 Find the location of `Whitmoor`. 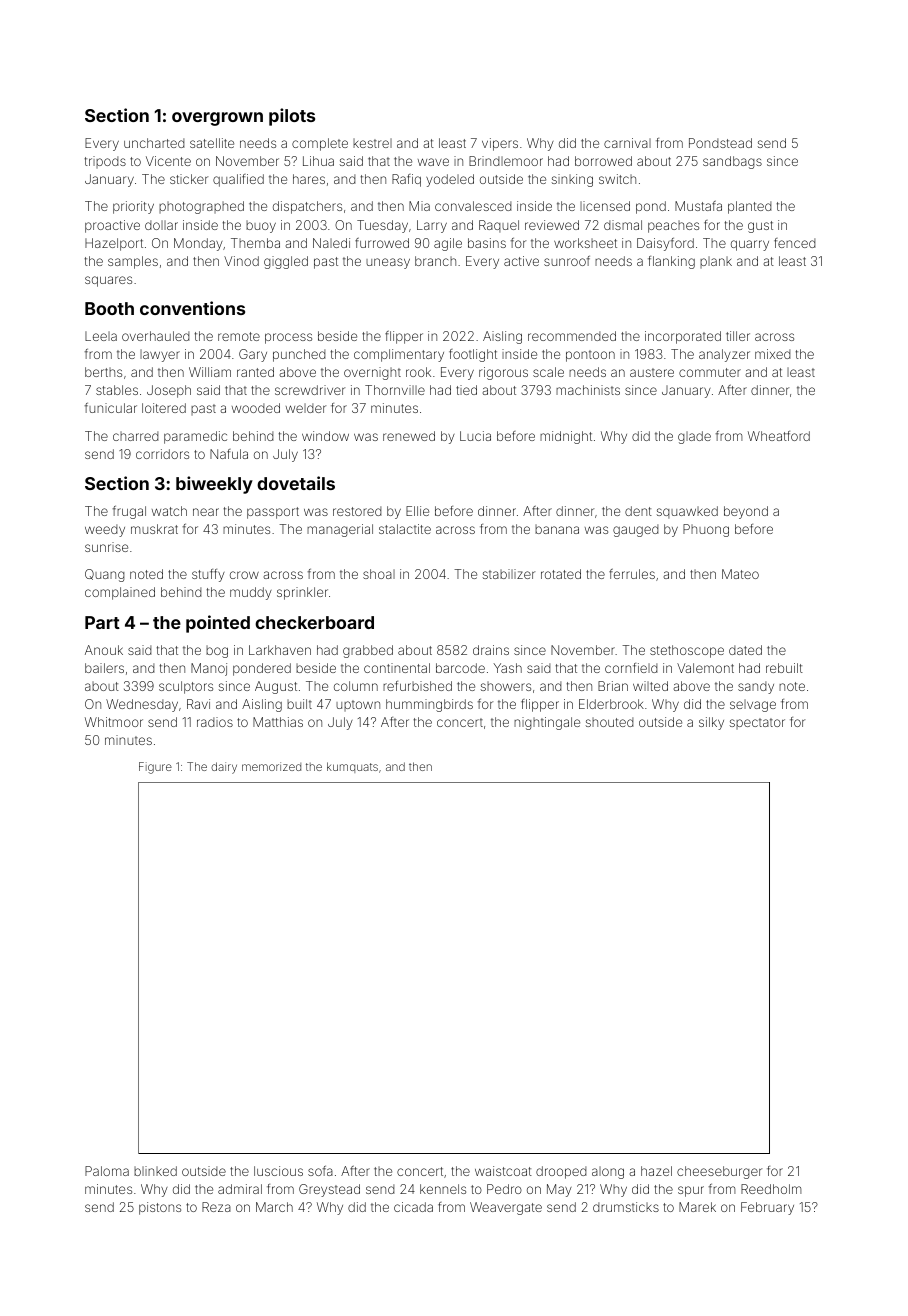

Whitmoor is located at coordinates (114, 722).
